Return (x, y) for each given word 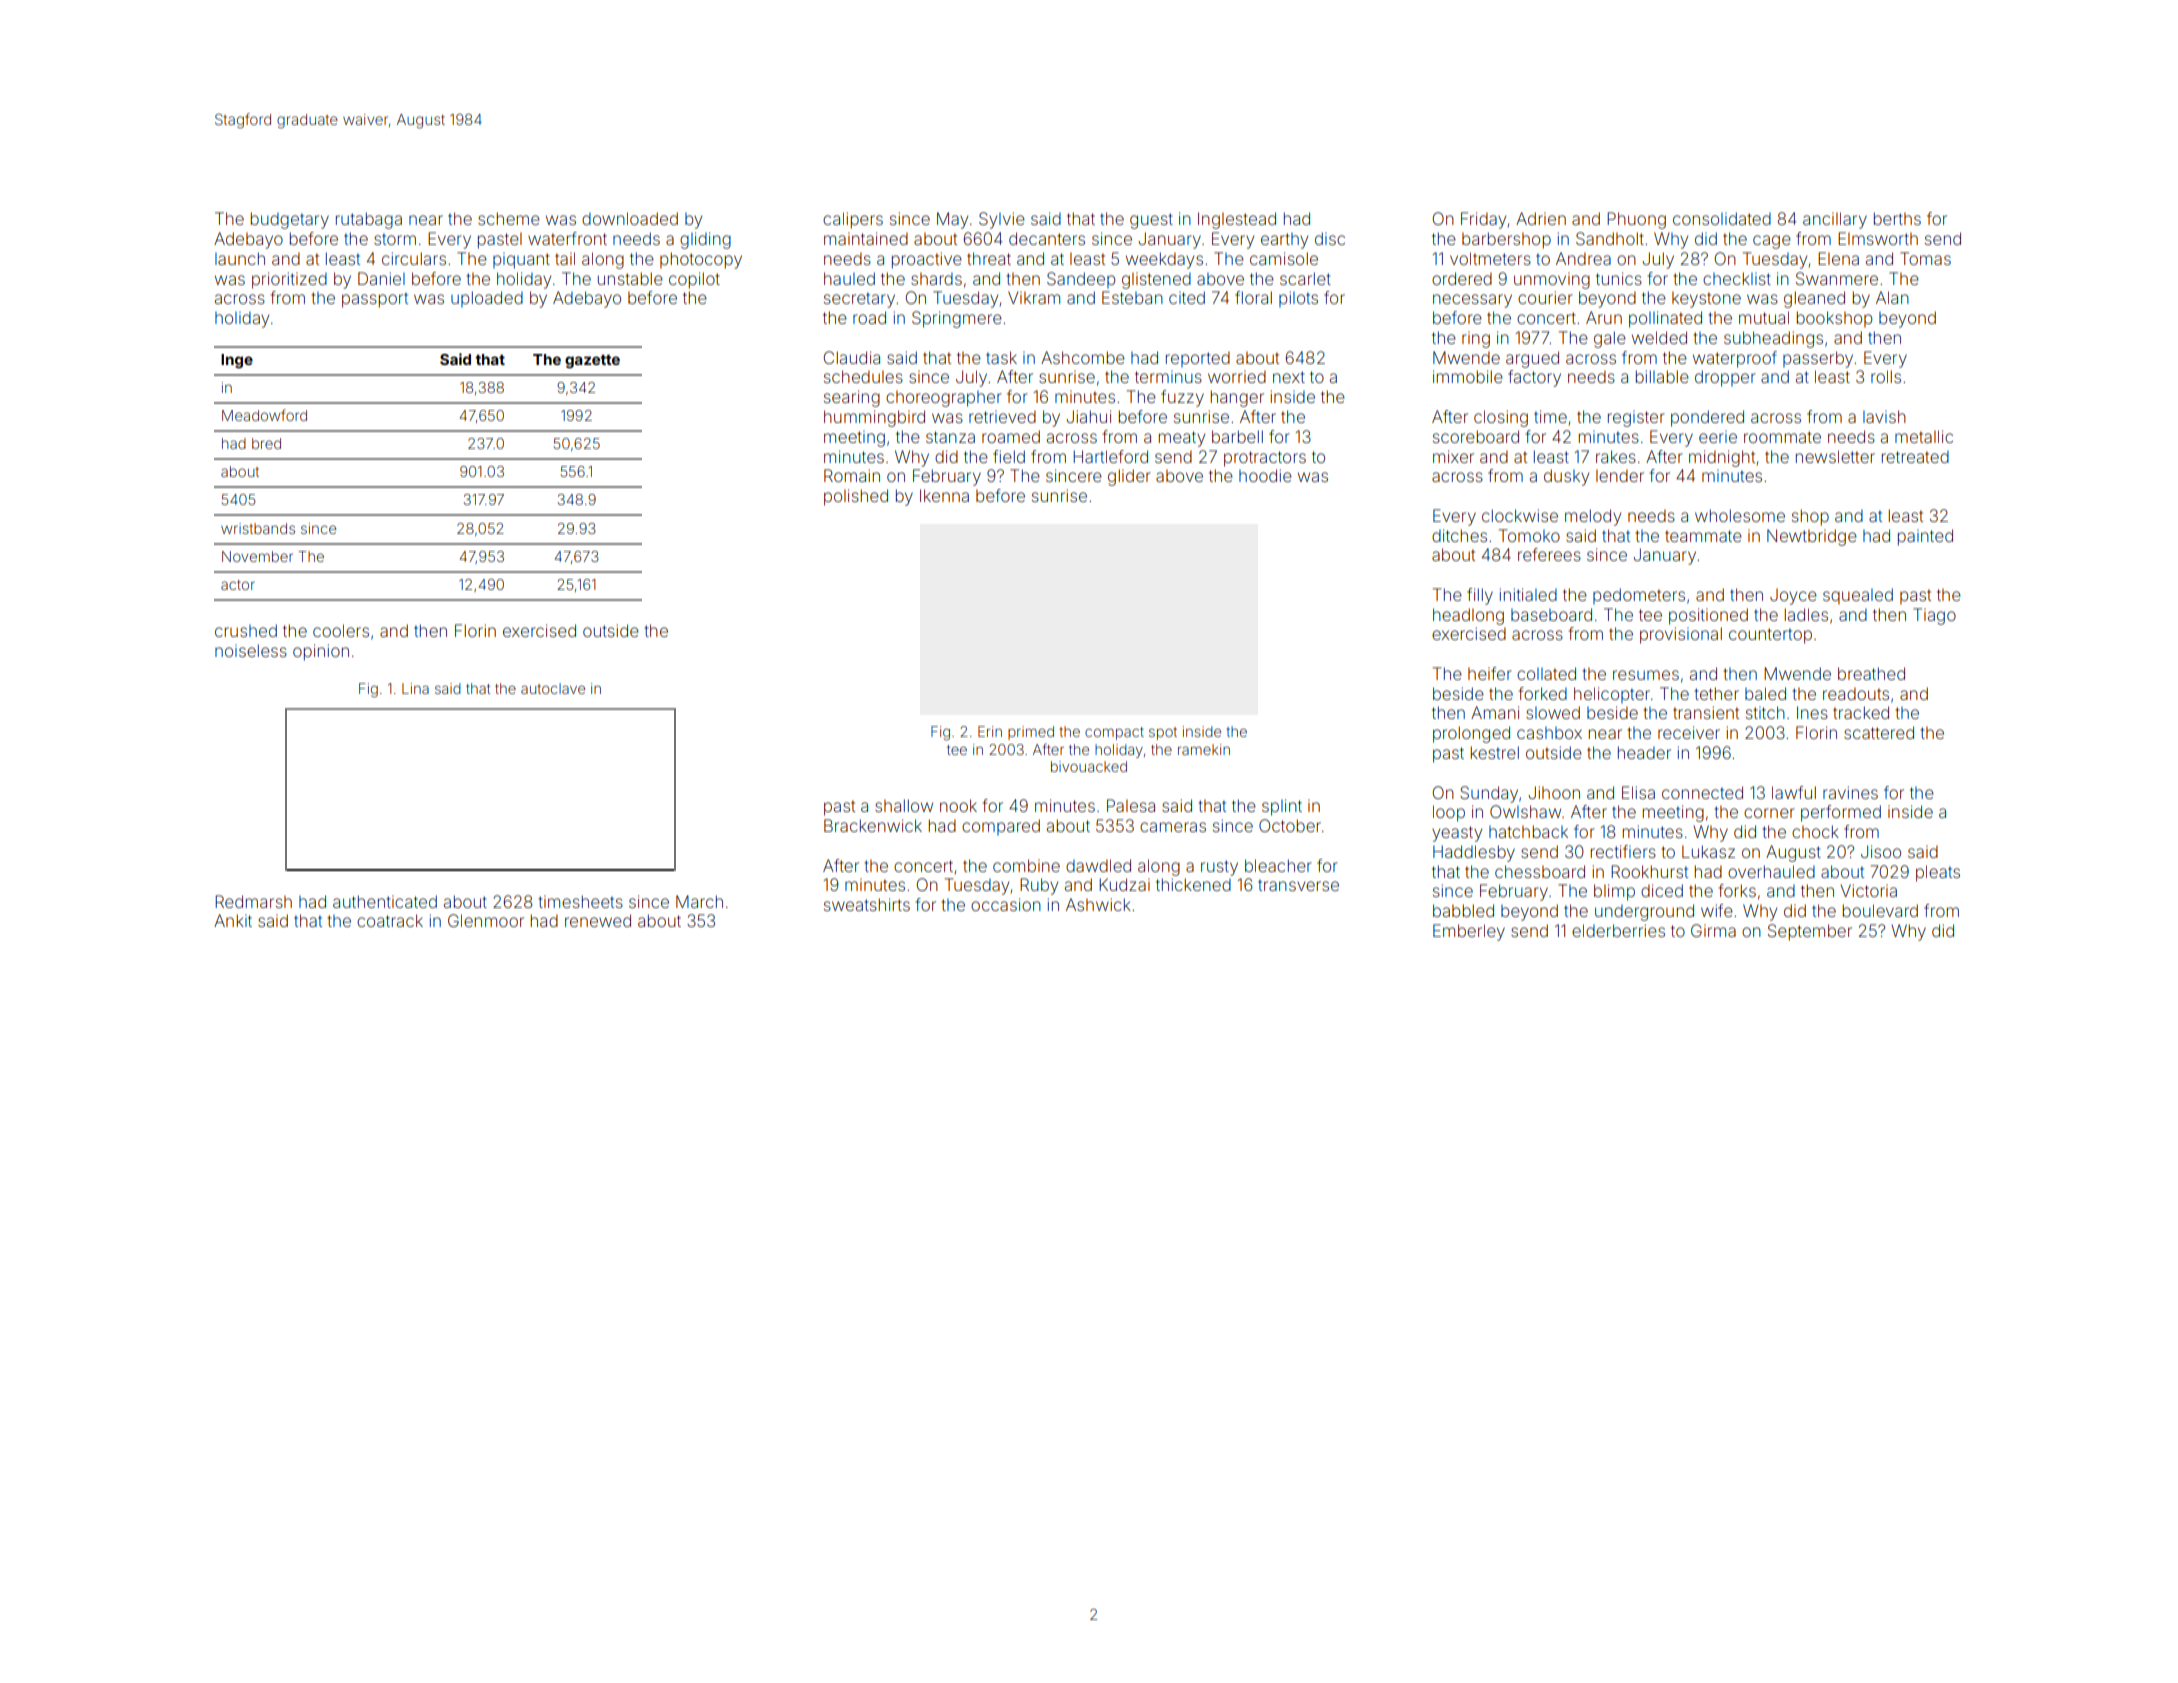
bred (266, 443)
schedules (863, 376)
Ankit (233, 920)
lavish (1884, 416)
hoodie (1265, 475)
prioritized (289, 280)
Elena (1838, 258)
